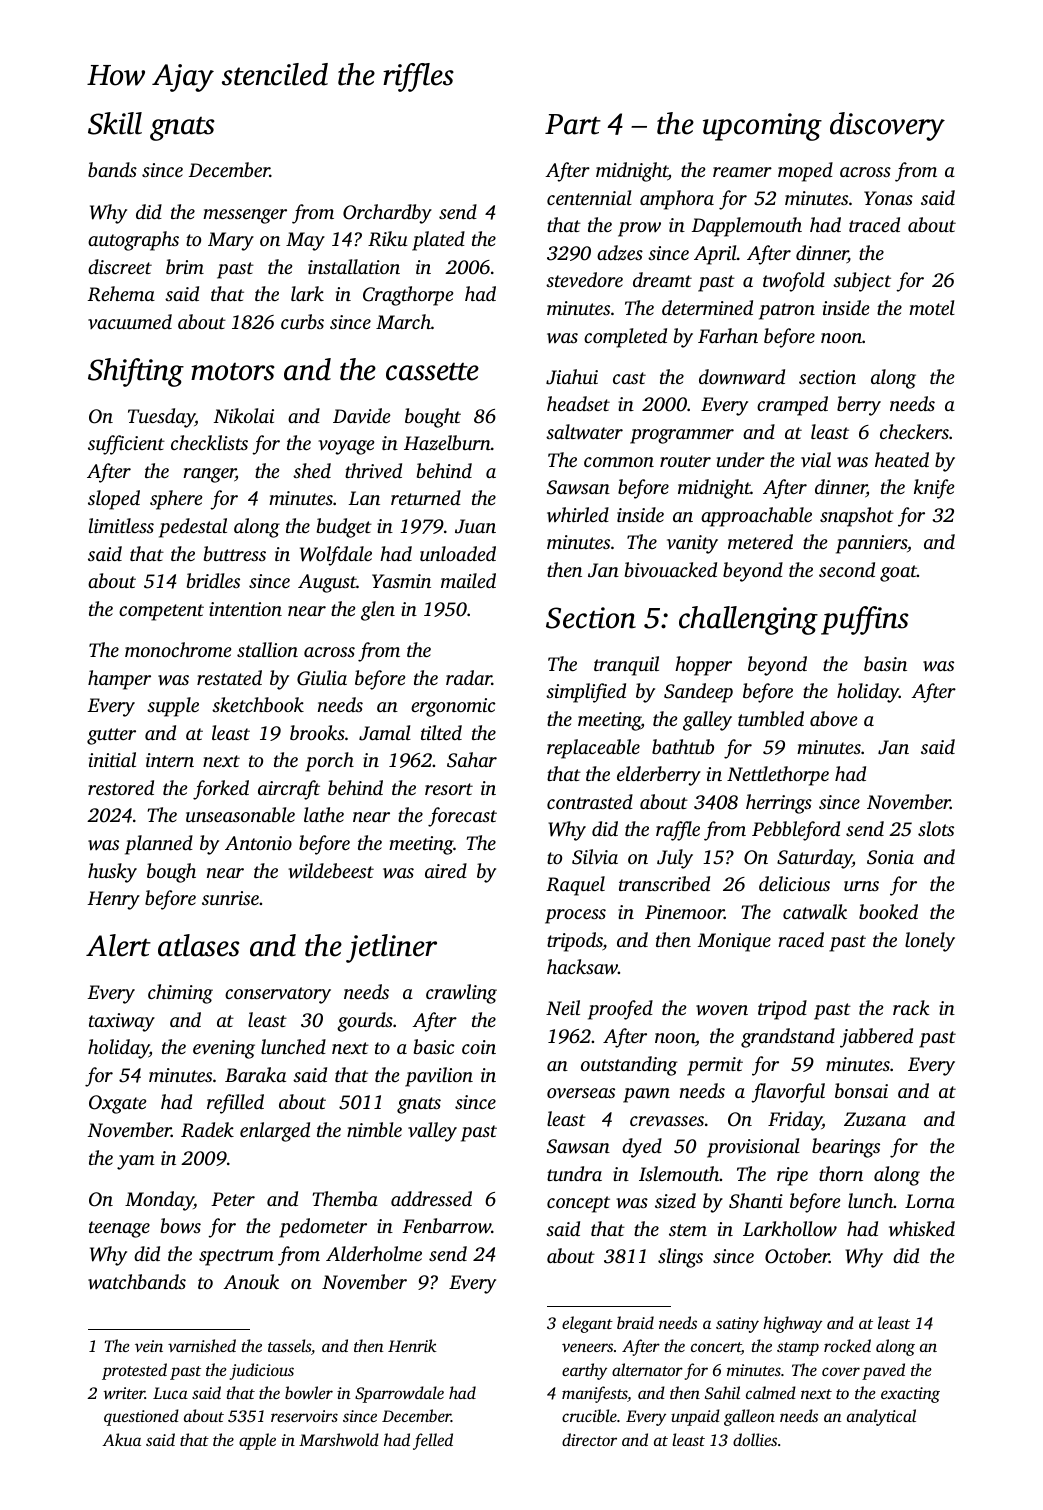 This image has width=1043, height=1510. What do you see at coordinates (573, 124) in the image?
I see `Part` at bounding box center [573, 124].
